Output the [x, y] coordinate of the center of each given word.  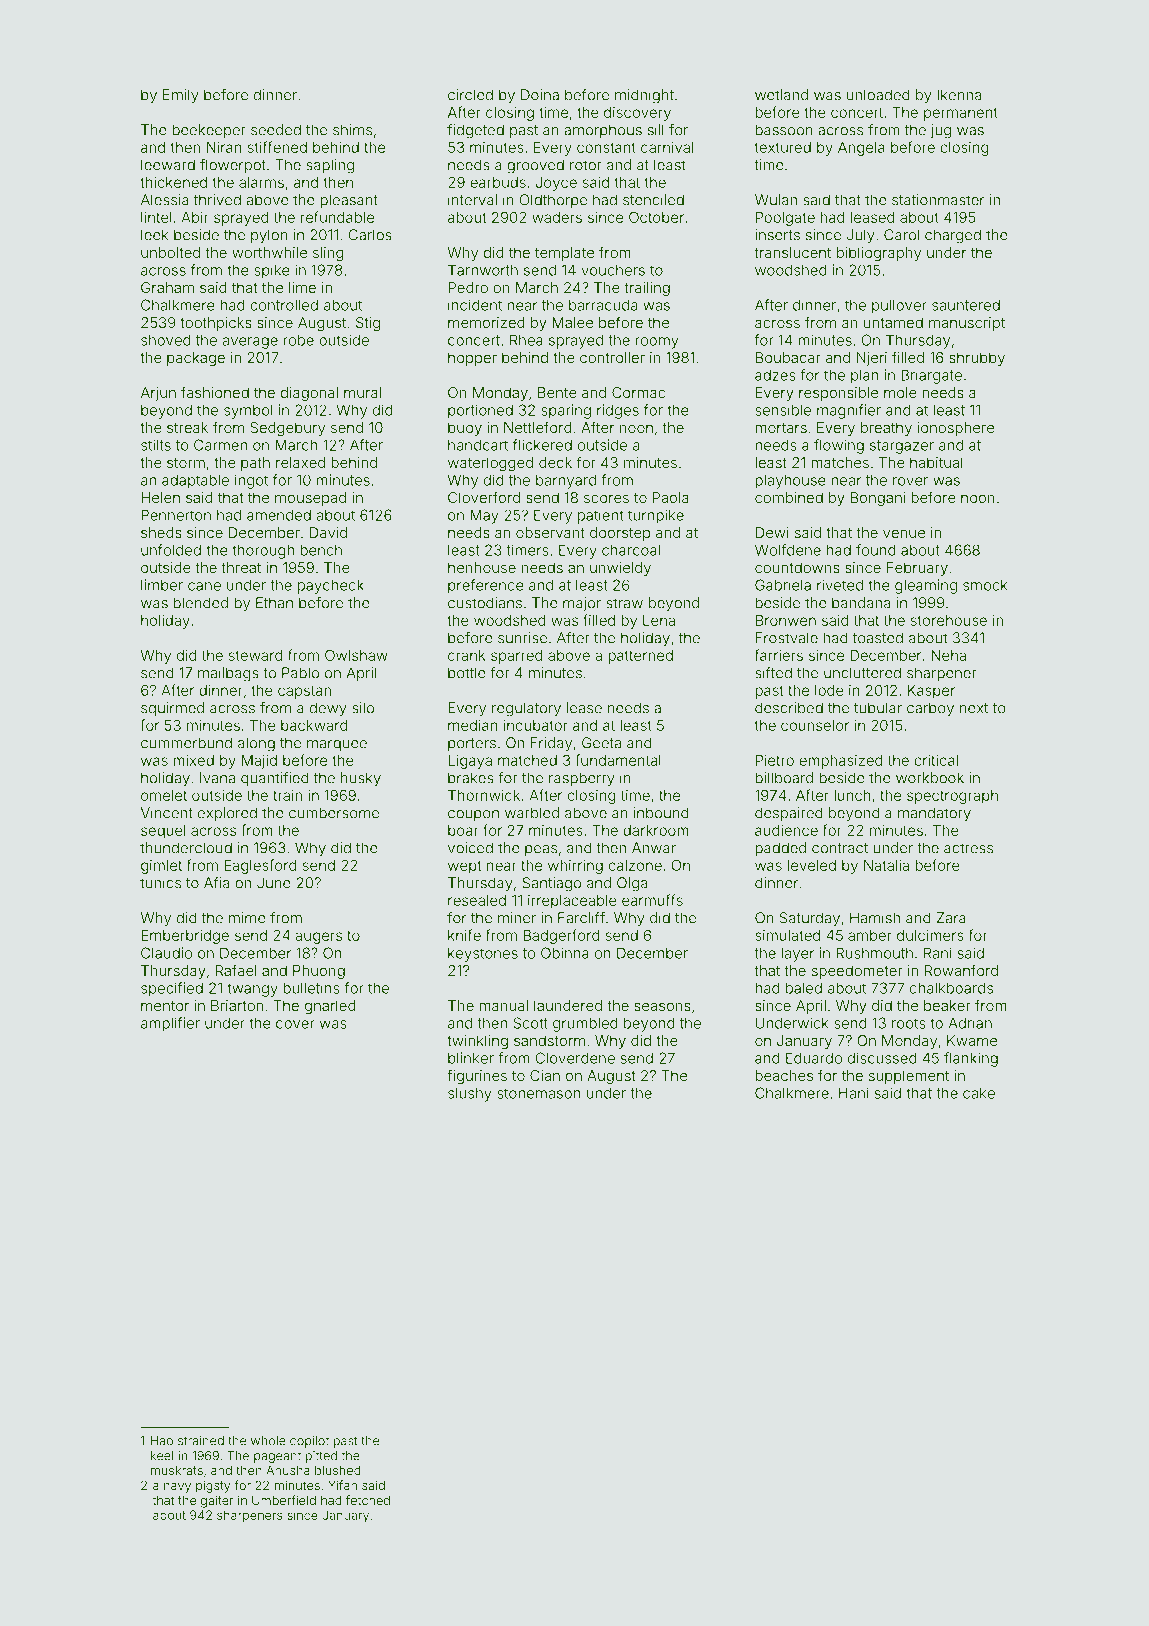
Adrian [970, 1023]
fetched [368, 1500]
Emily [181, 96]
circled [470, 95]
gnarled [330, 1007]
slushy [470, 1094]
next [974, 708]
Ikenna [959, 95]
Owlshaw [356, 655]
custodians [485, 603]
